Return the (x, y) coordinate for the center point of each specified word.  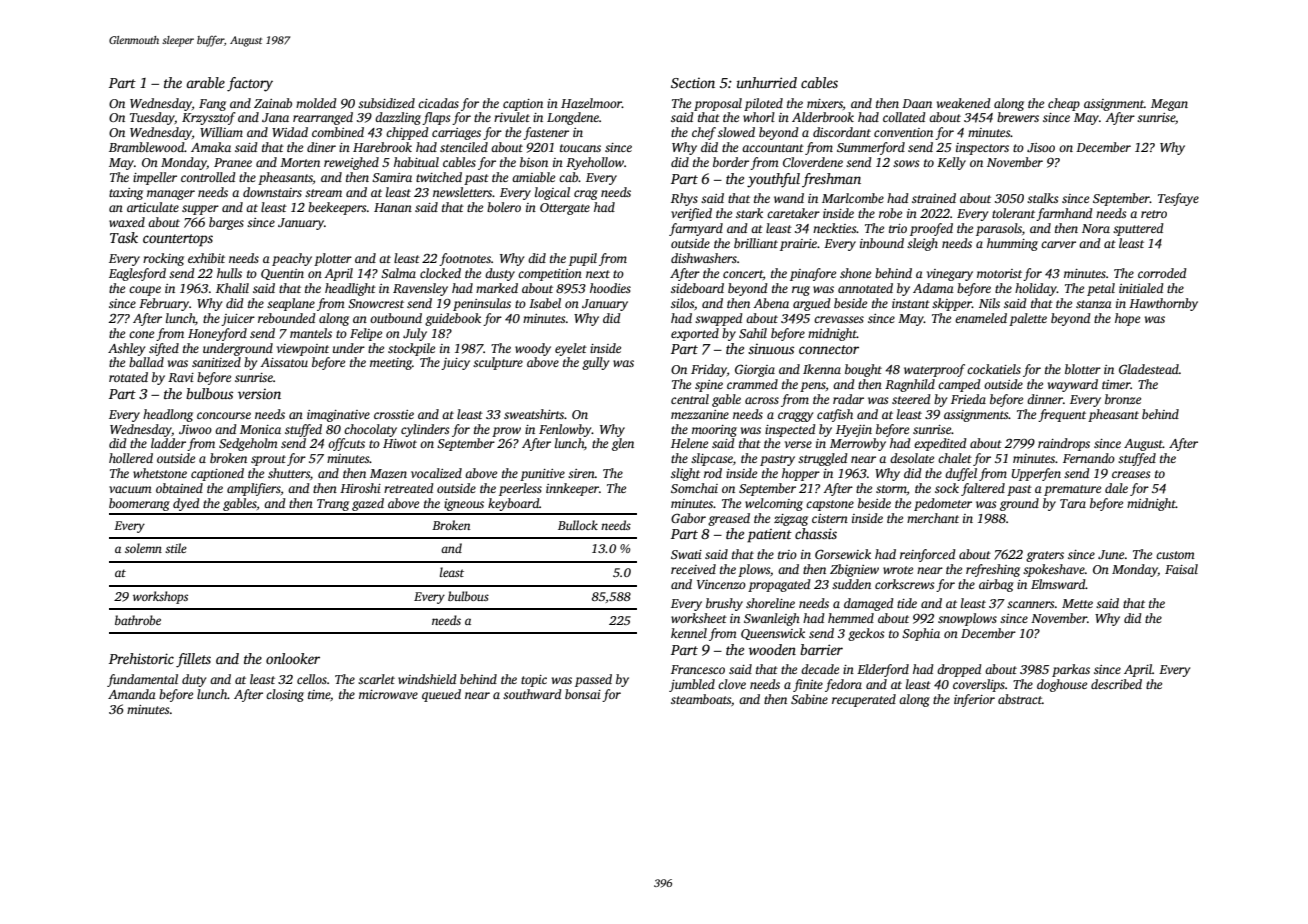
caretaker (793, 213)
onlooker (293, 658)
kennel (689, 633)
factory (250, 84)
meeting (391, 364)
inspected (790, 430)
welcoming (774, 504)
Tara (1073, 503)
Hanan (393, 207)
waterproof (934, 370)
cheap (1064, 104)
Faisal (1181, 569)
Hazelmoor (591, 103)
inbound (882, 243)
